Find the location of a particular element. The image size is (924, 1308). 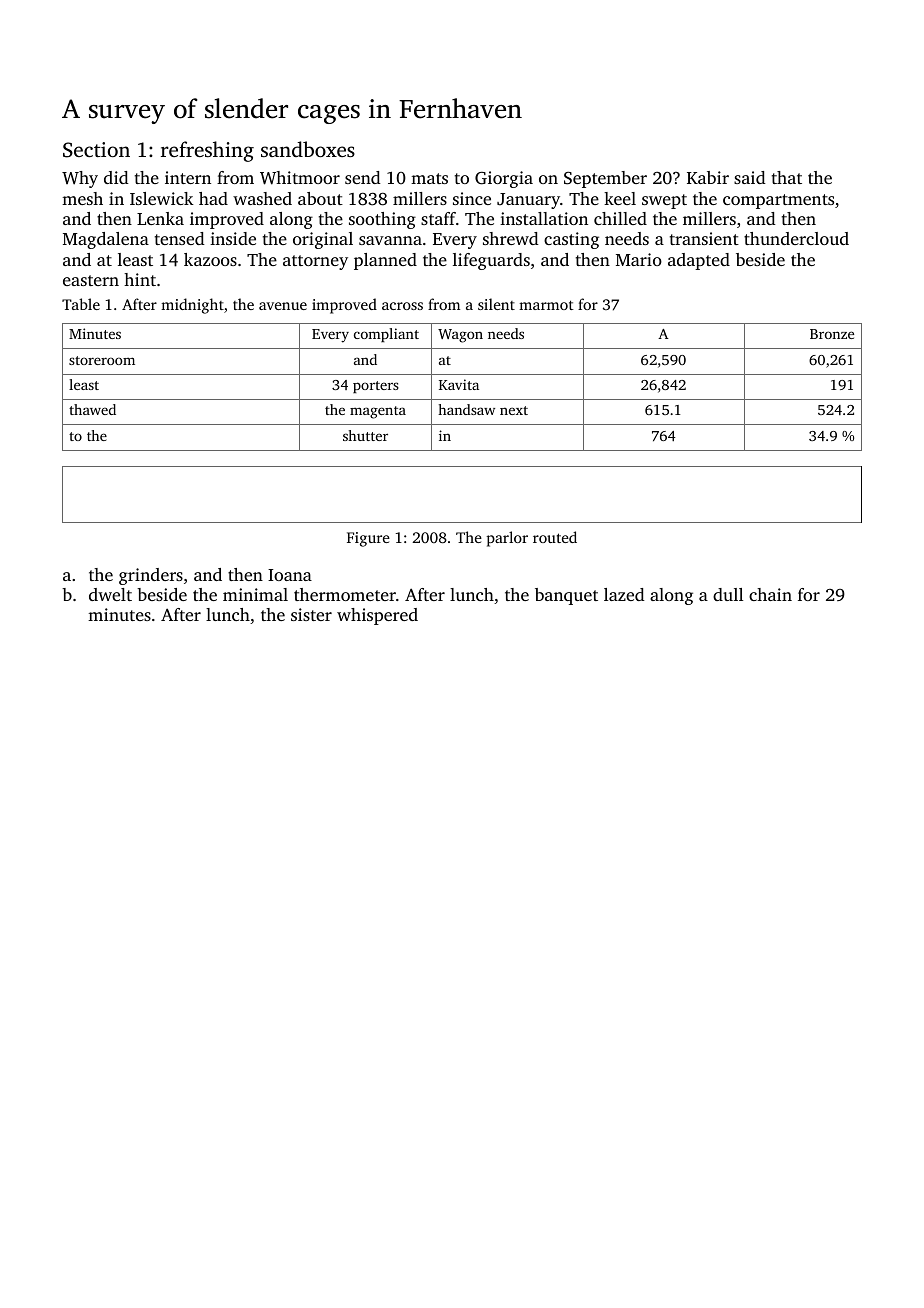

adapted is located at coordinates (699, 261).
